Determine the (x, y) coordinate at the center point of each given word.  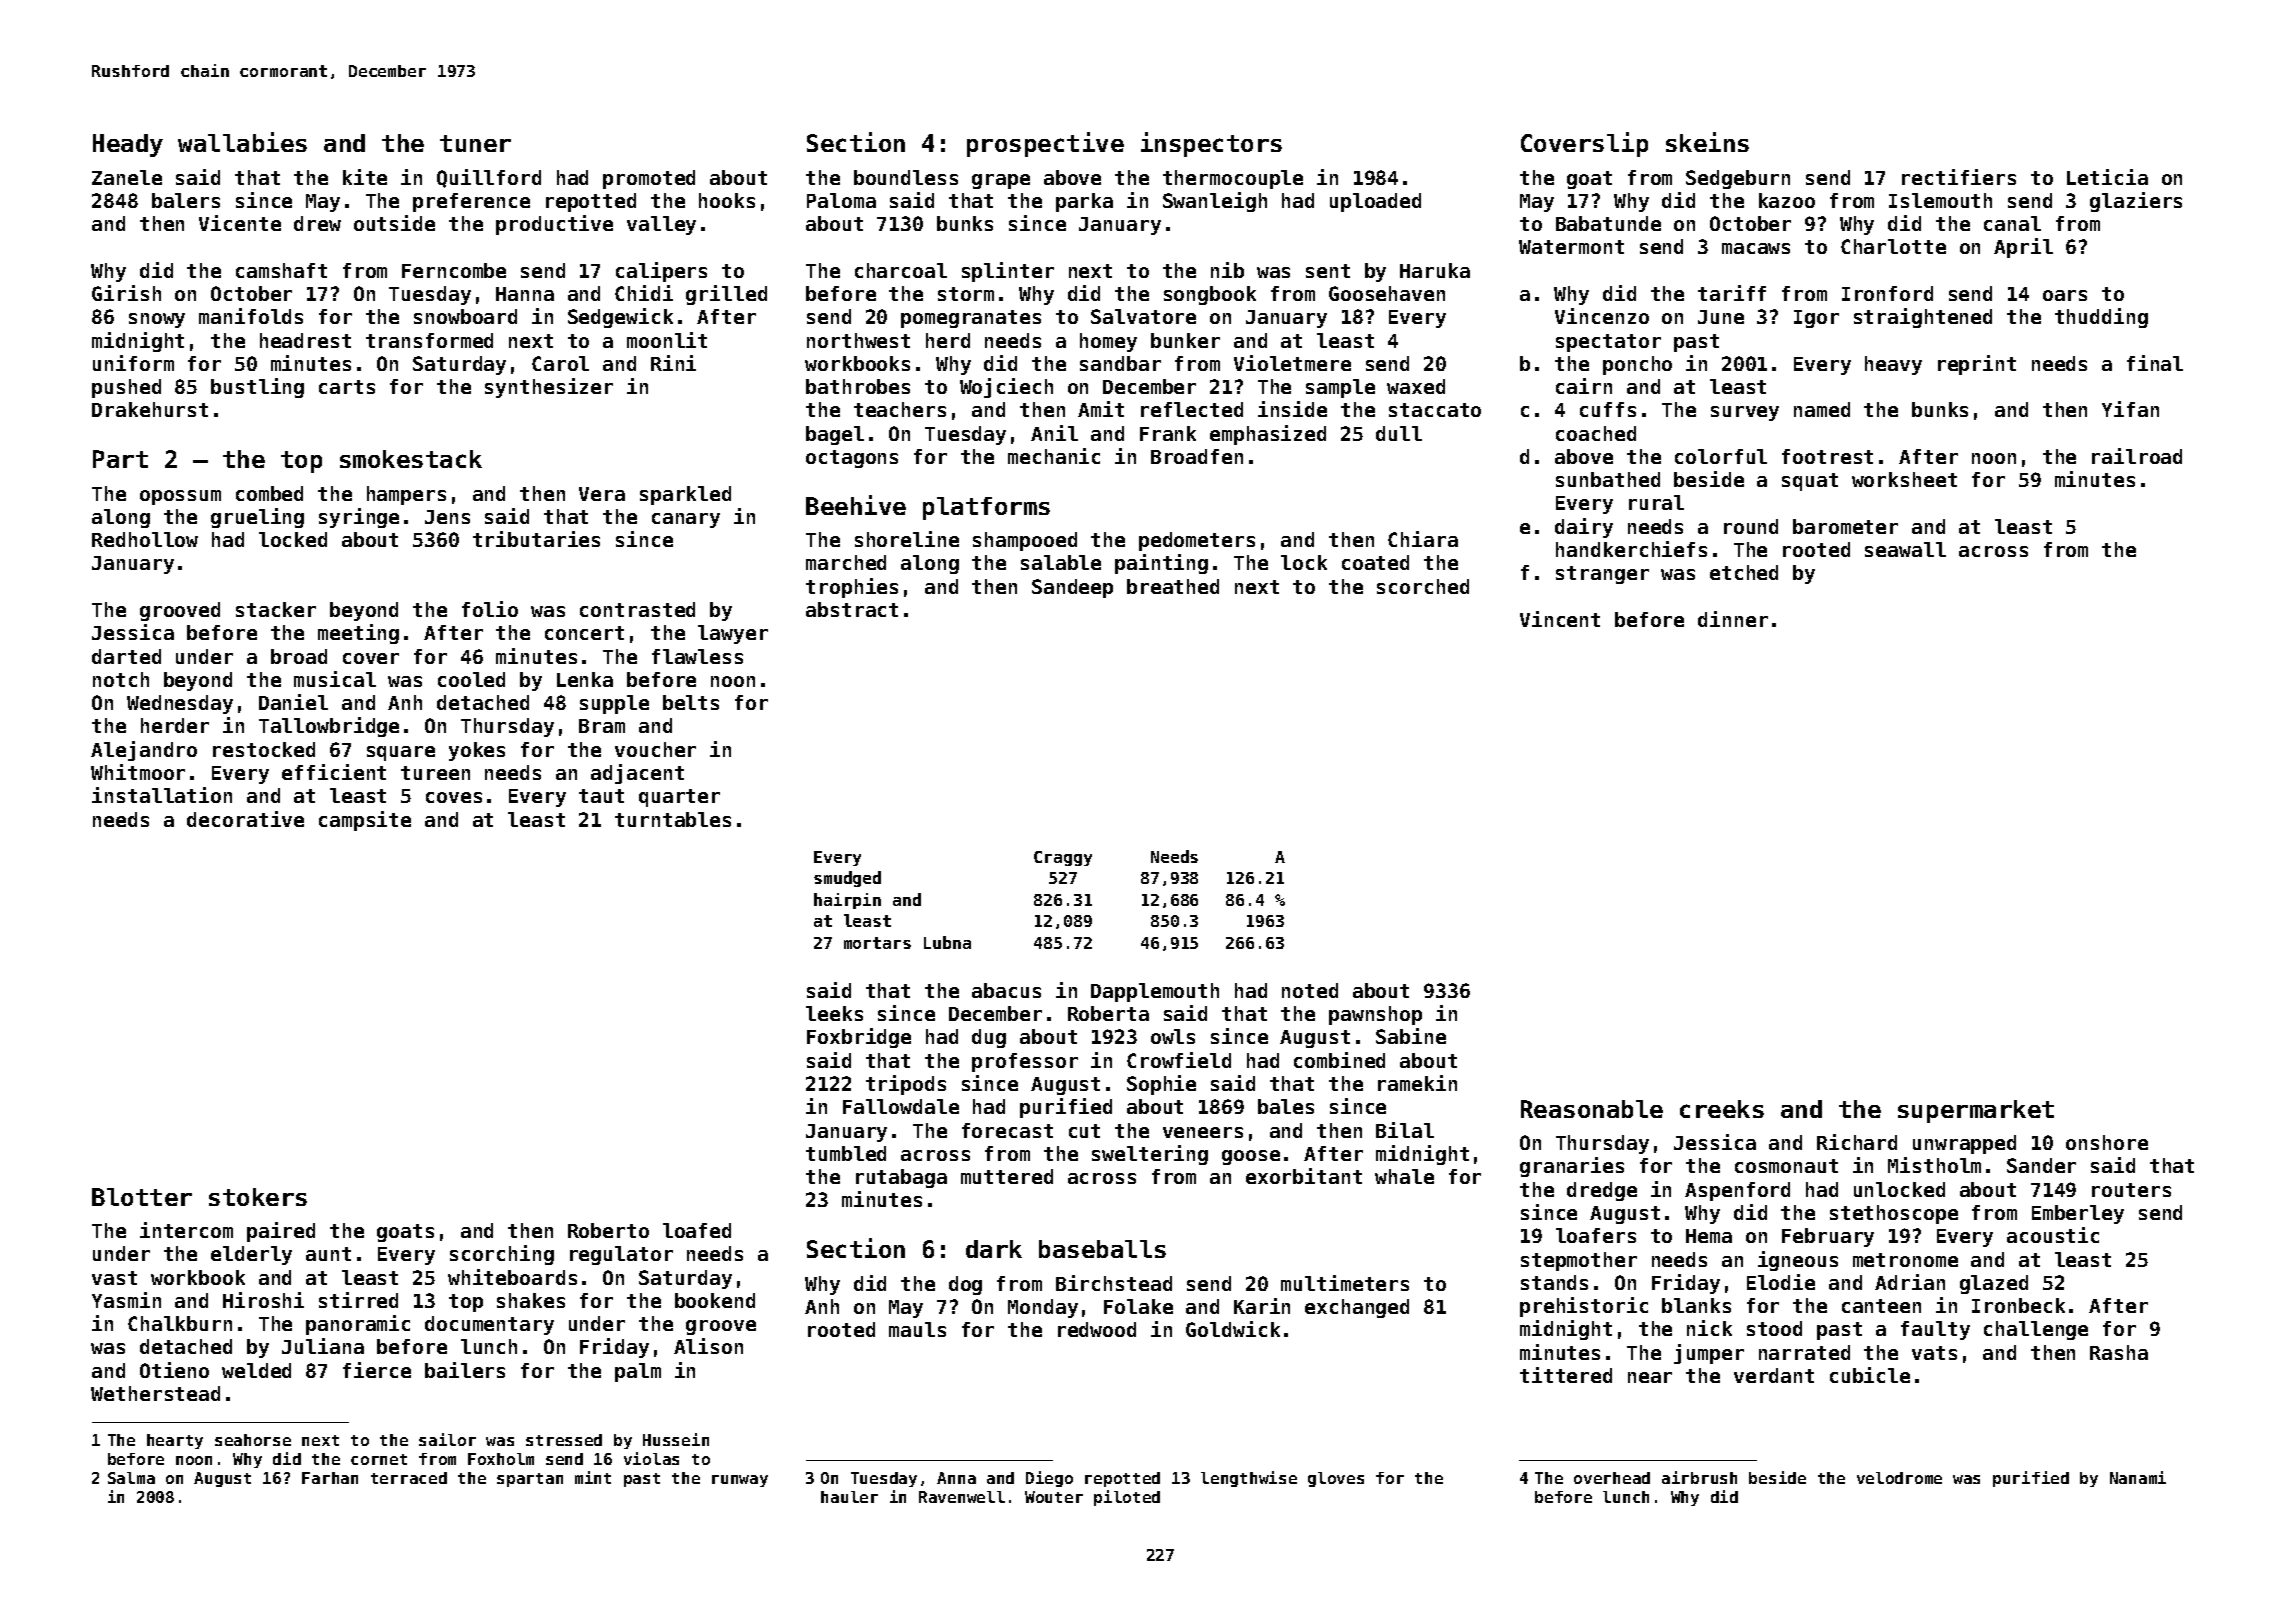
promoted (649, 179)
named (1822, 409)
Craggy (1063, 858)
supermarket (1976, 1111)
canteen (1881, 1306)
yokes (477, 751)
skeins (1707, 142)
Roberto (608, 1230)
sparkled (685, 495)
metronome (1905, 1260)
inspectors (1211, 144)
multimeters (1345, 1283)
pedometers (1197, 541)
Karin (1262, 1306)
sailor (447, 1439)
